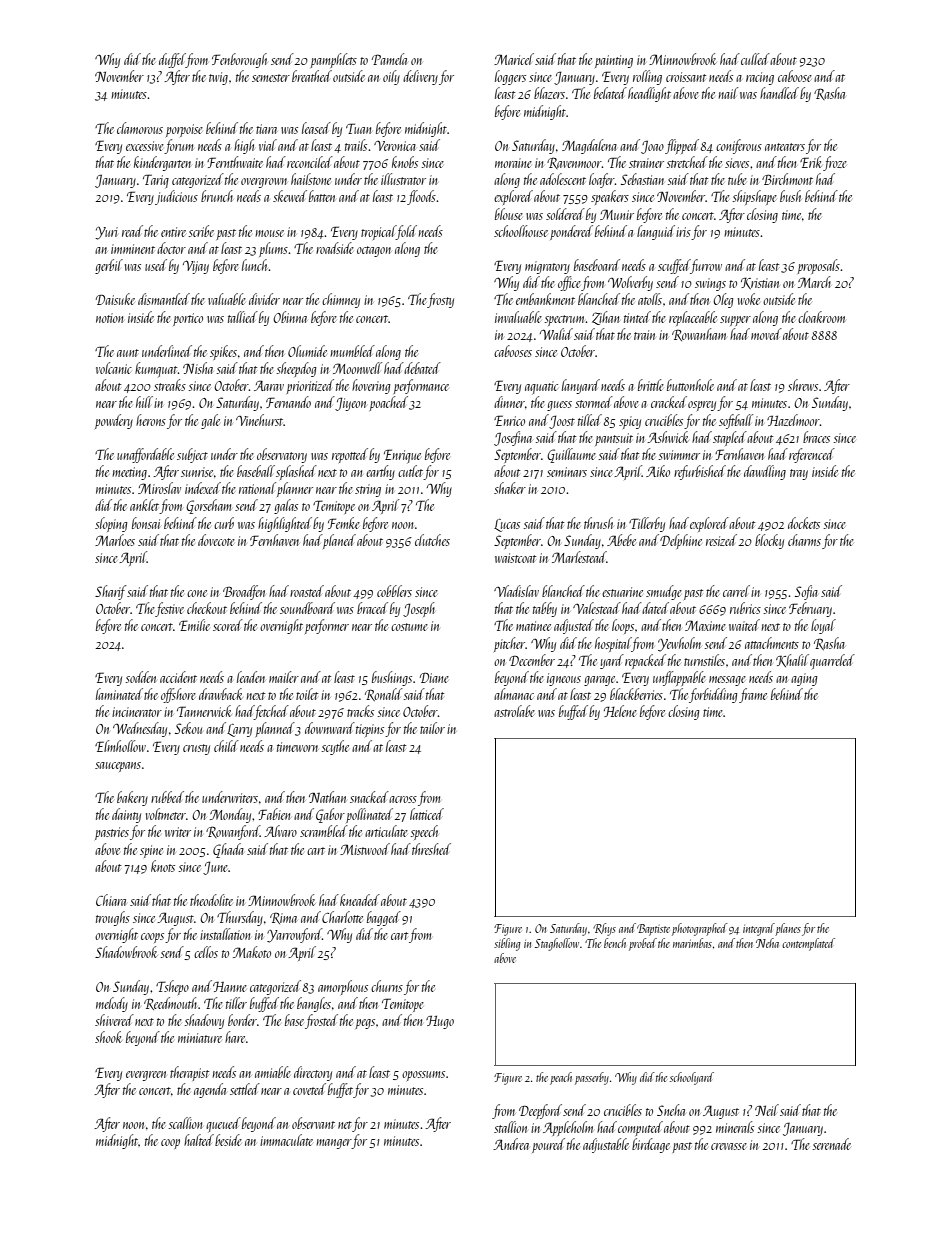 Image resolution: width=952 pixels, height=1233 pixels. I want to click on cone, so click(197, 593).
